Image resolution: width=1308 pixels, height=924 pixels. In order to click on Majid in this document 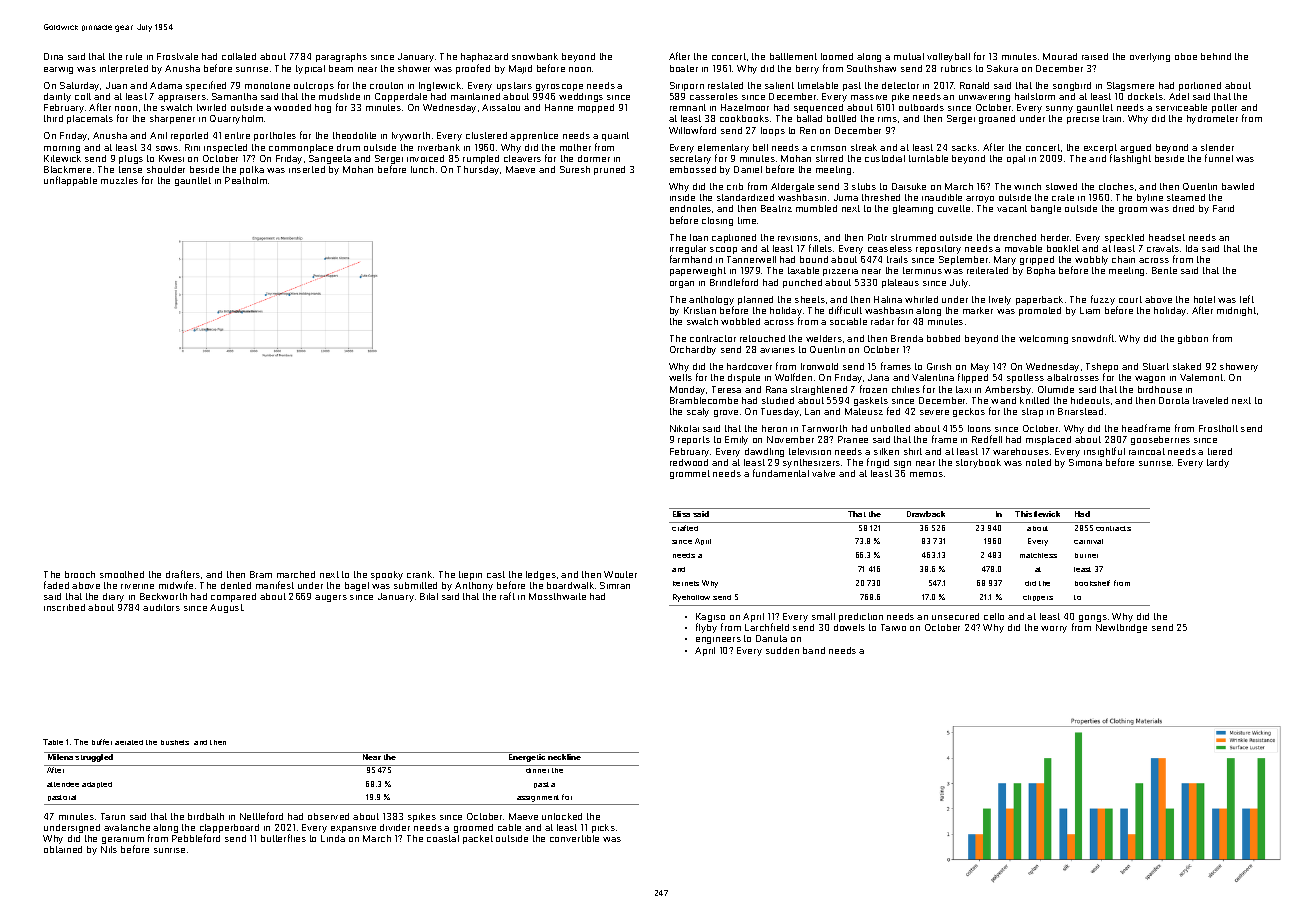, I will do `click(520, 69)`.
